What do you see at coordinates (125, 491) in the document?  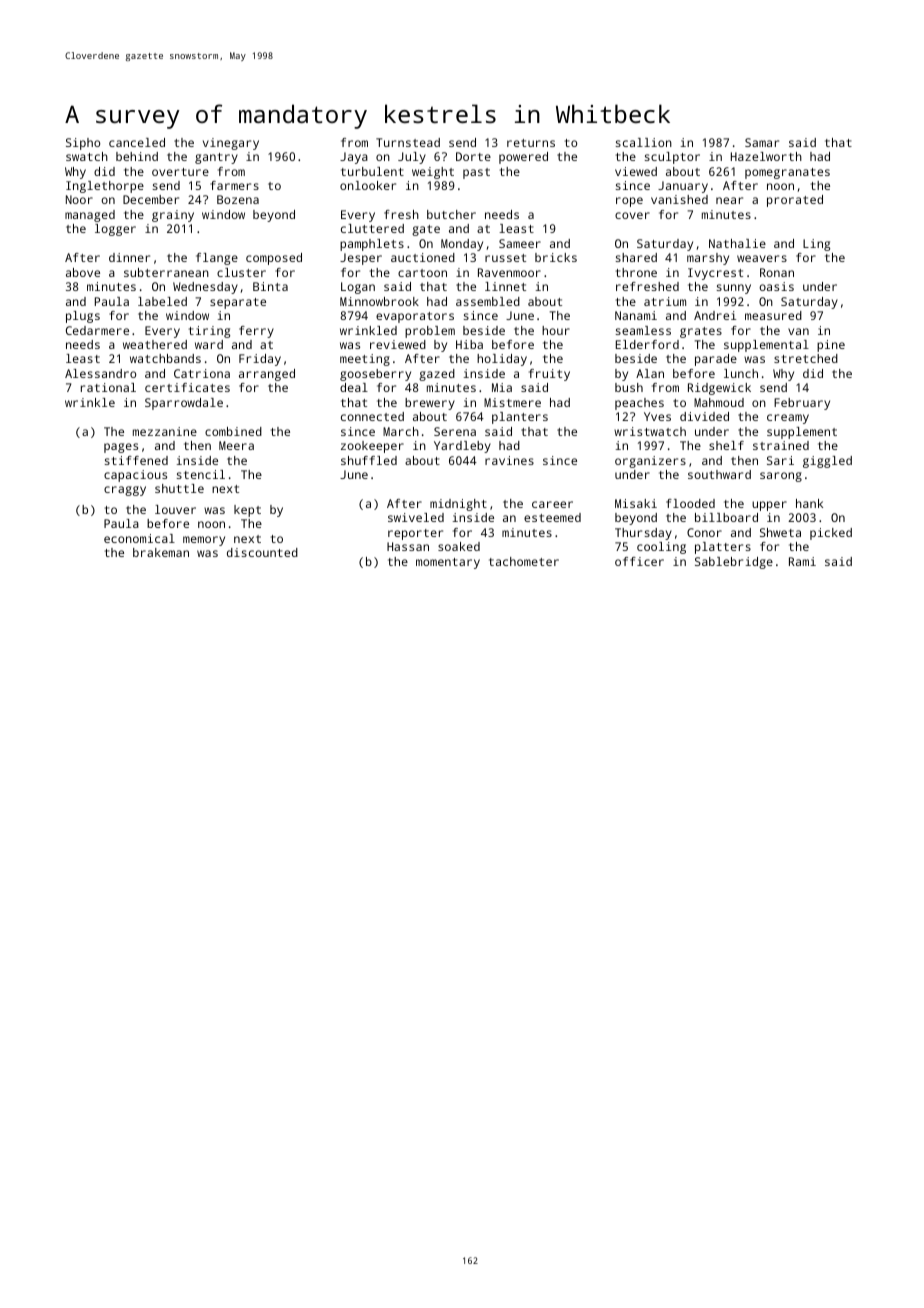 I see `craggy` at bounding box center [125, 491].
